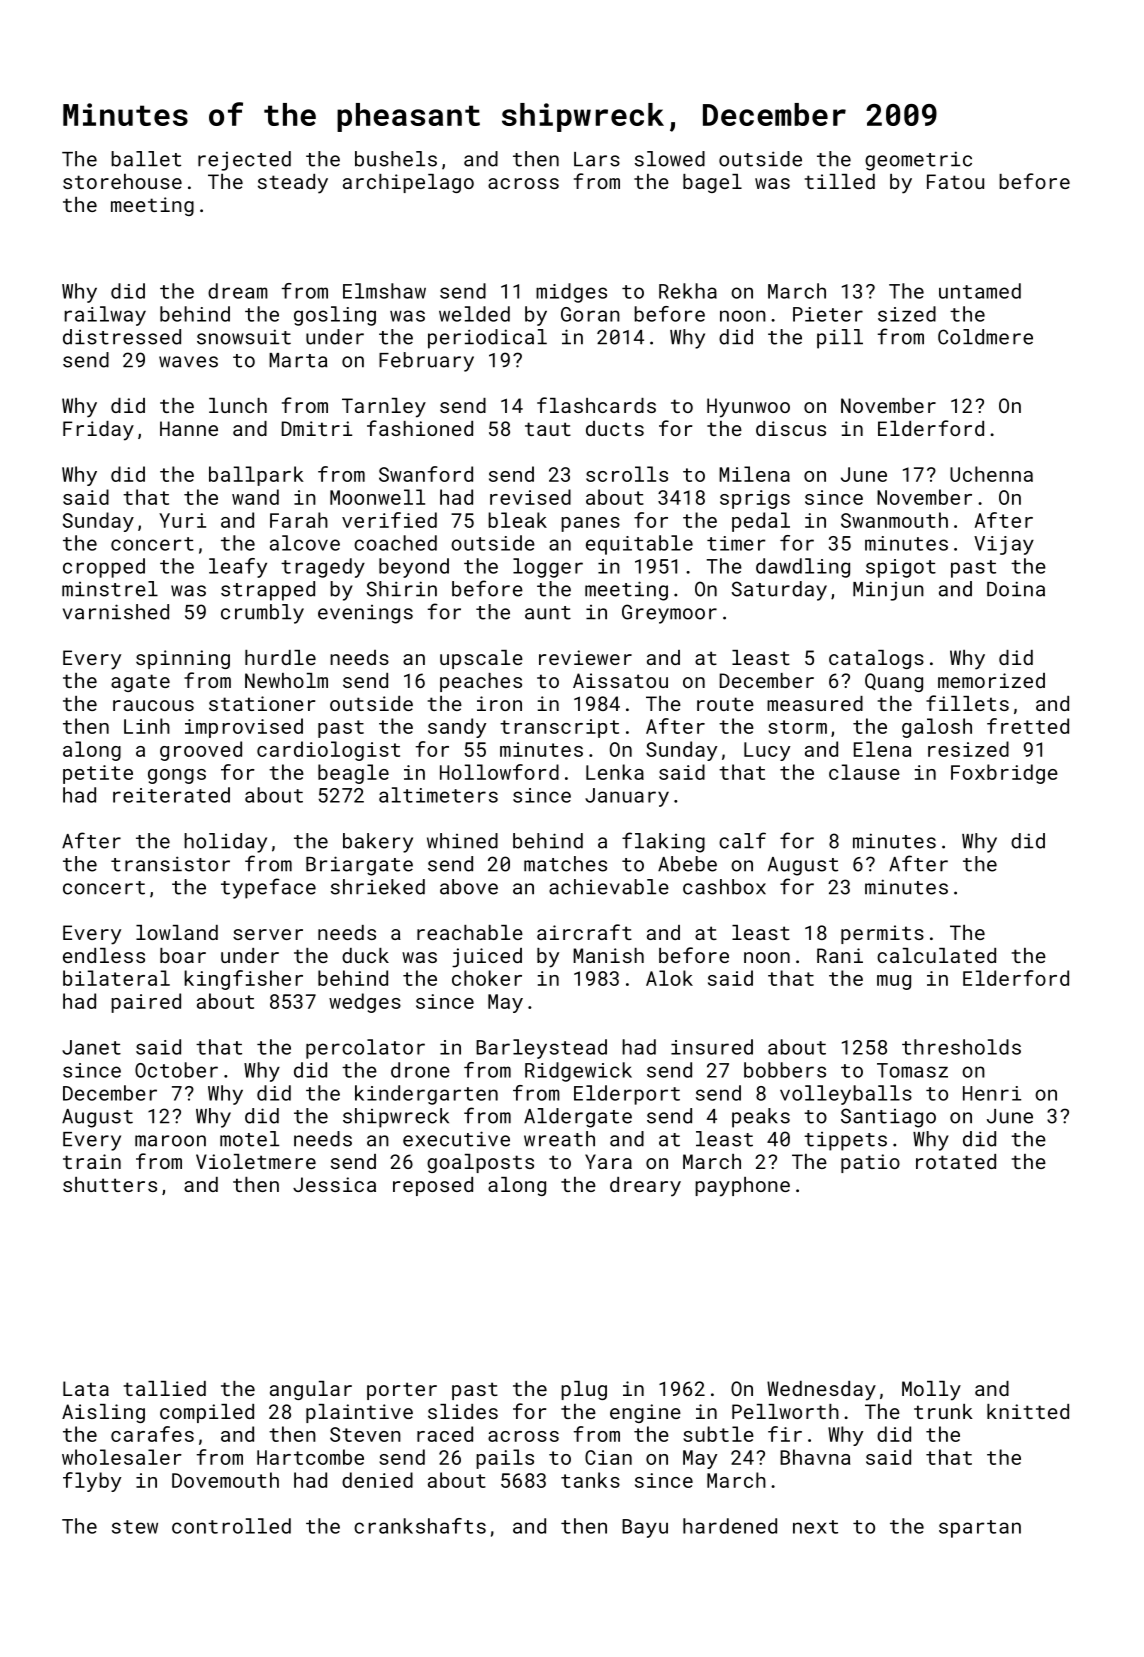  What do you see at coordinates (991, 474) in the screenshot?
I see `Uchenna` at bounding box center [991, 474].
